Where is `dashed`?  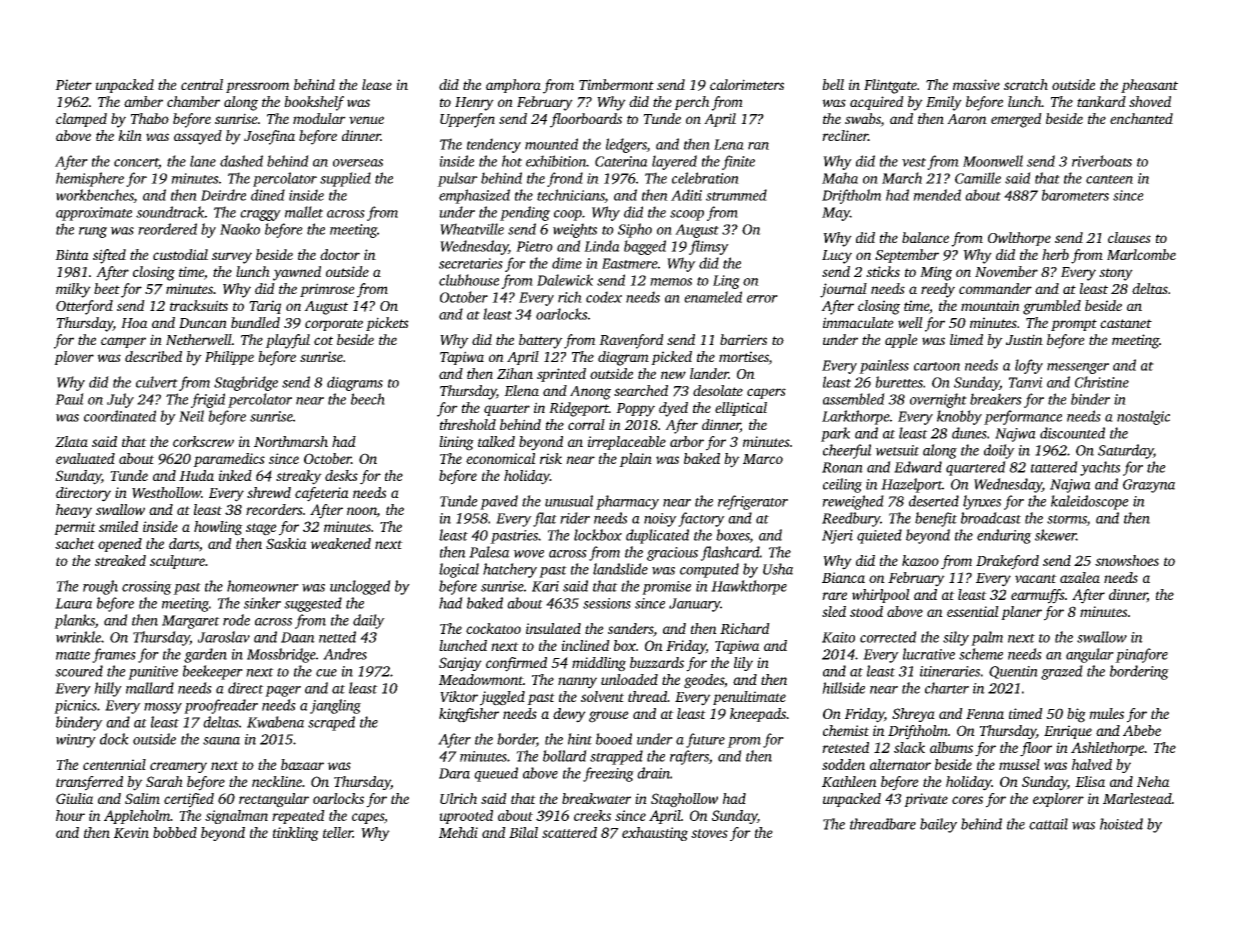 dashed is located at coordinates (241, 161).
